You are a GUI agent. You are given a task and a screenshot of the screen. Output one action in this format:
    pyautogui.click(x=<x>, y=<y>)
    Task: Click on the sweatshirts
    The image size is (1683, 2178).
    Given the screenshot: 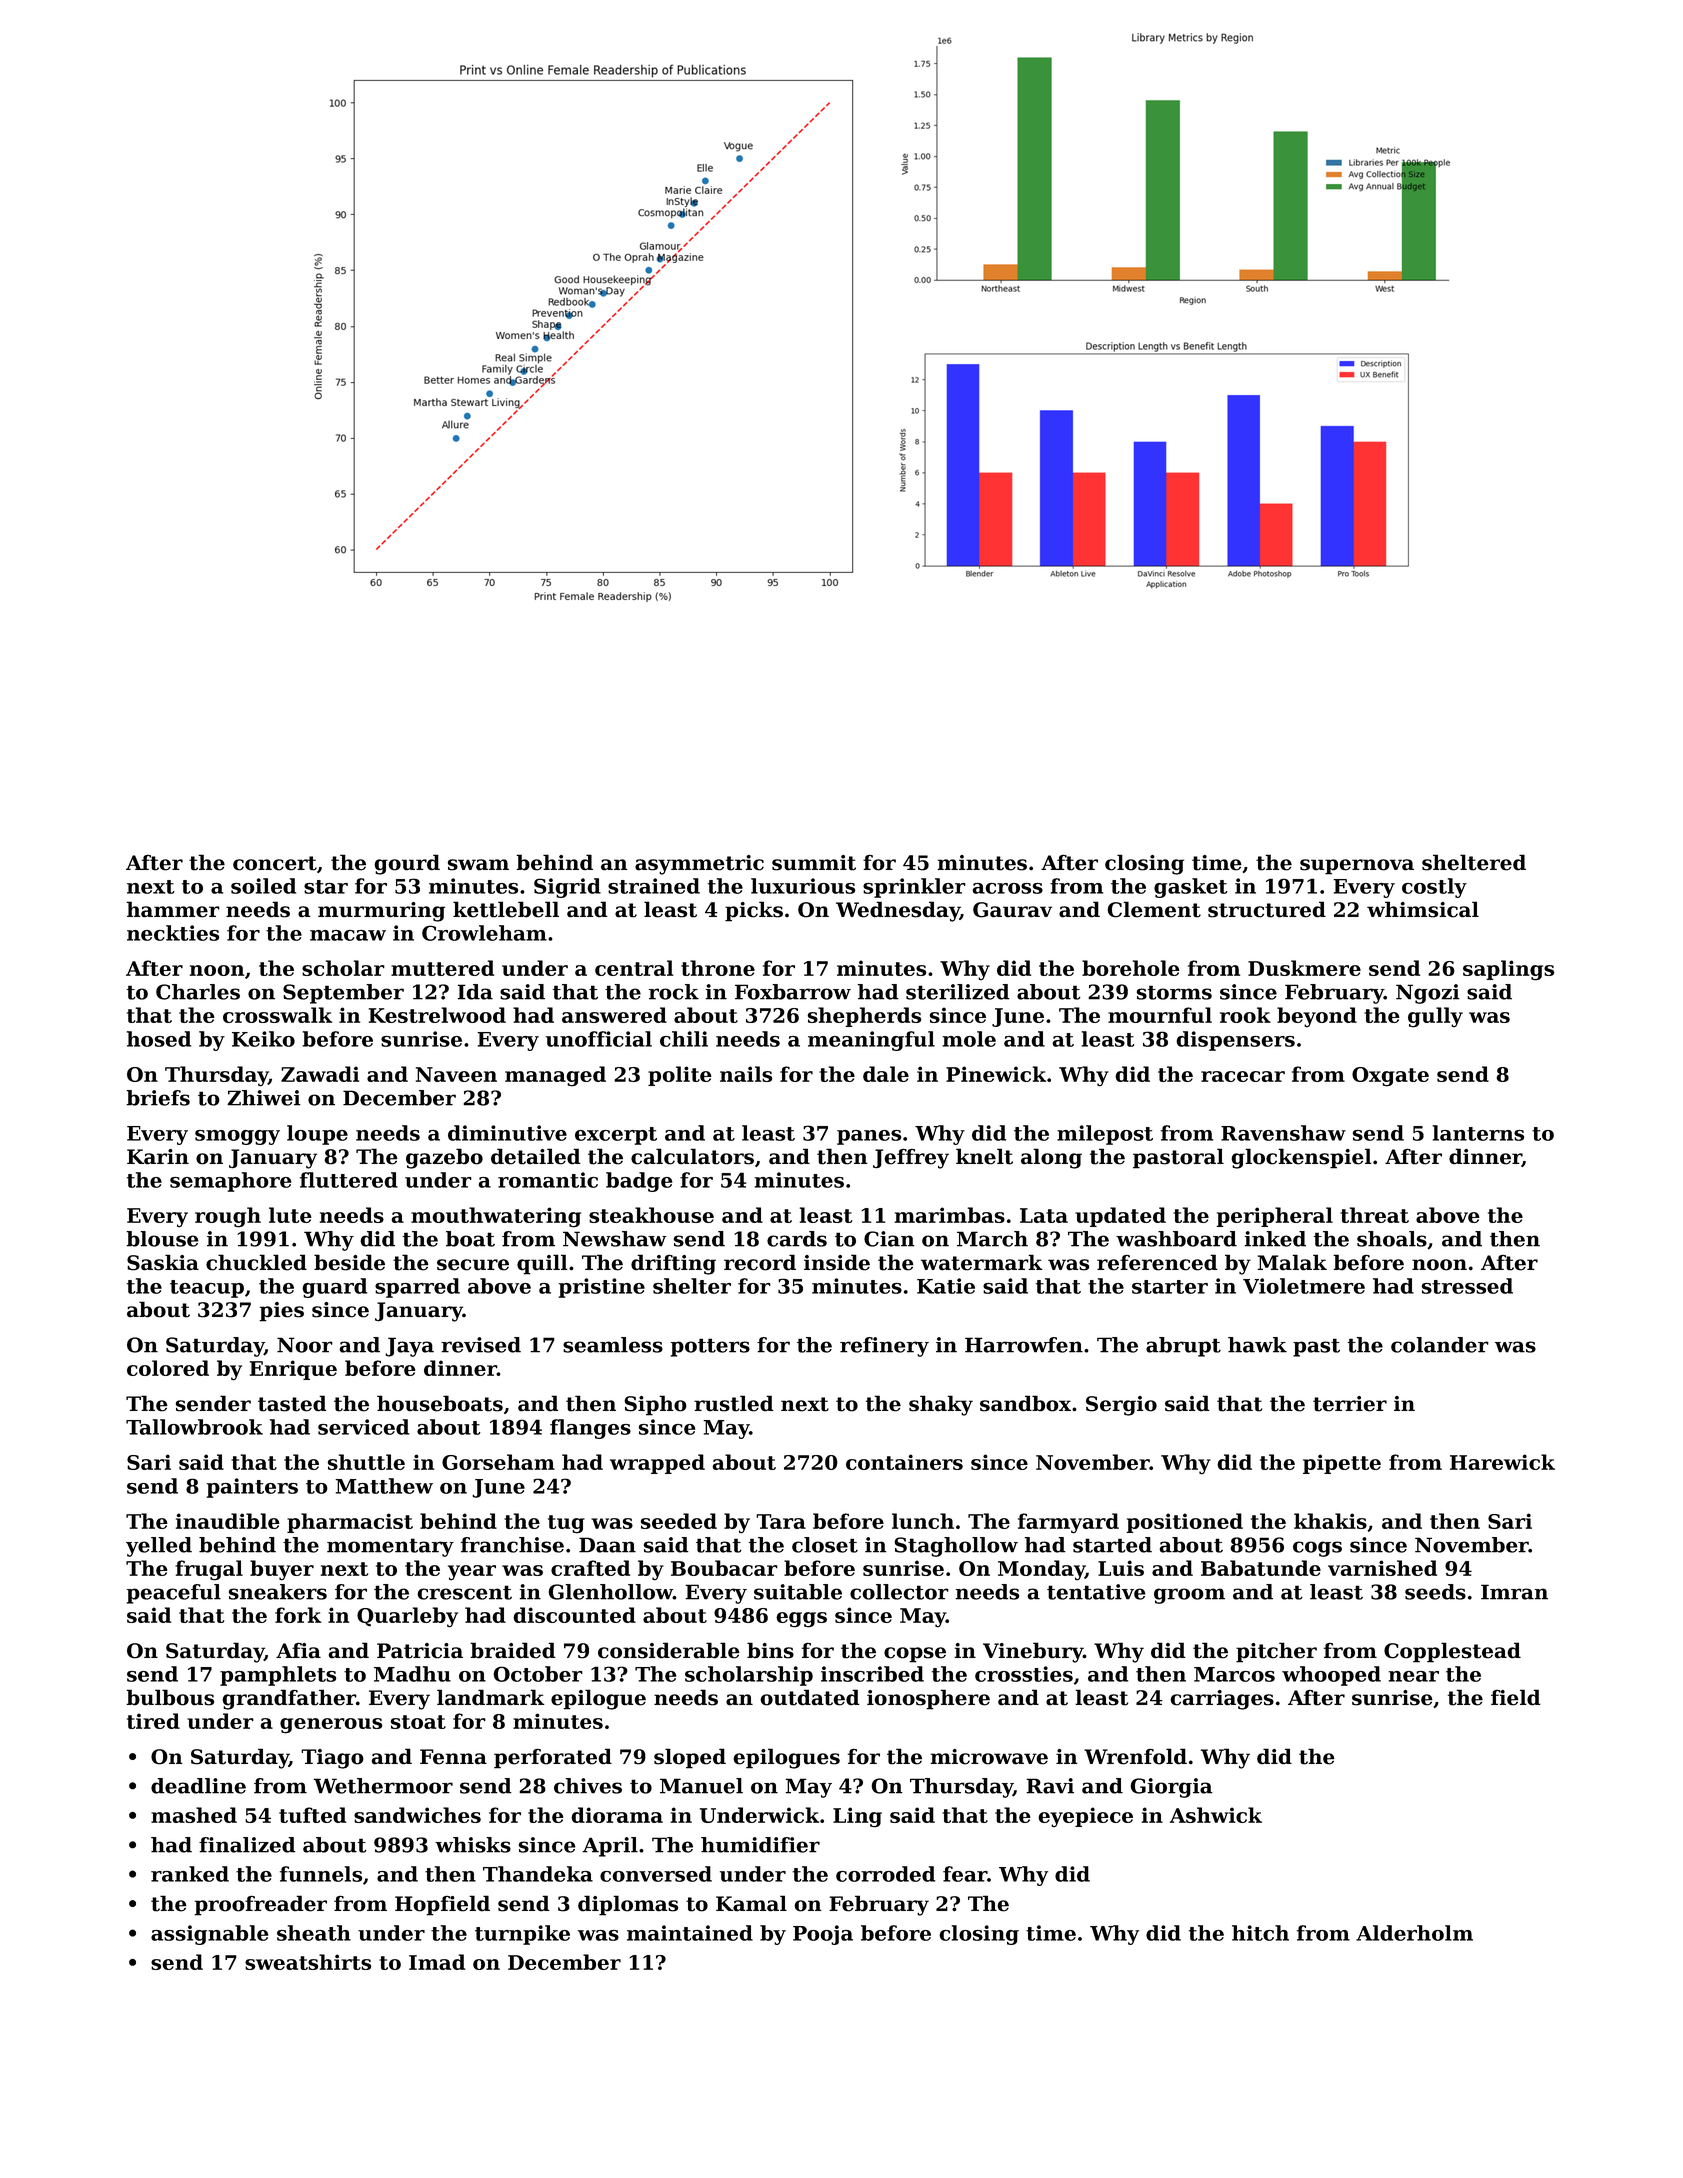 What is the action you would take?
    pyautogui.click(x=308, y=1962)
